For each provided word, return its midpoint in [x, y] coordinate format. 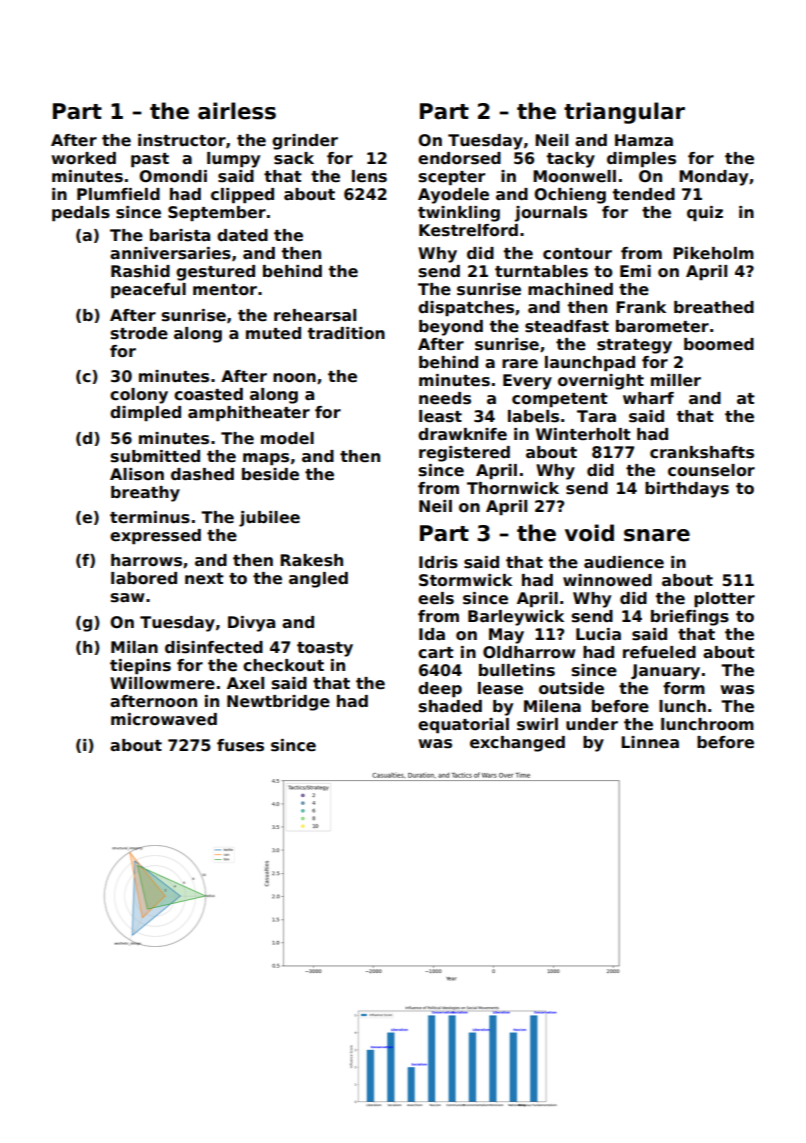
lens [369, 176]
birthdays [687, 490]
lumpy [233, 160]
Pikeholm [713, 253]
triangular [624, 113]
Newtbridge [278, 703]
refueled [659, 652]
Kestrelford [468, 230]
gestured [215, 273]
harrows [146, 560]
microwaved [164, 719]
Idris [438, 562]
